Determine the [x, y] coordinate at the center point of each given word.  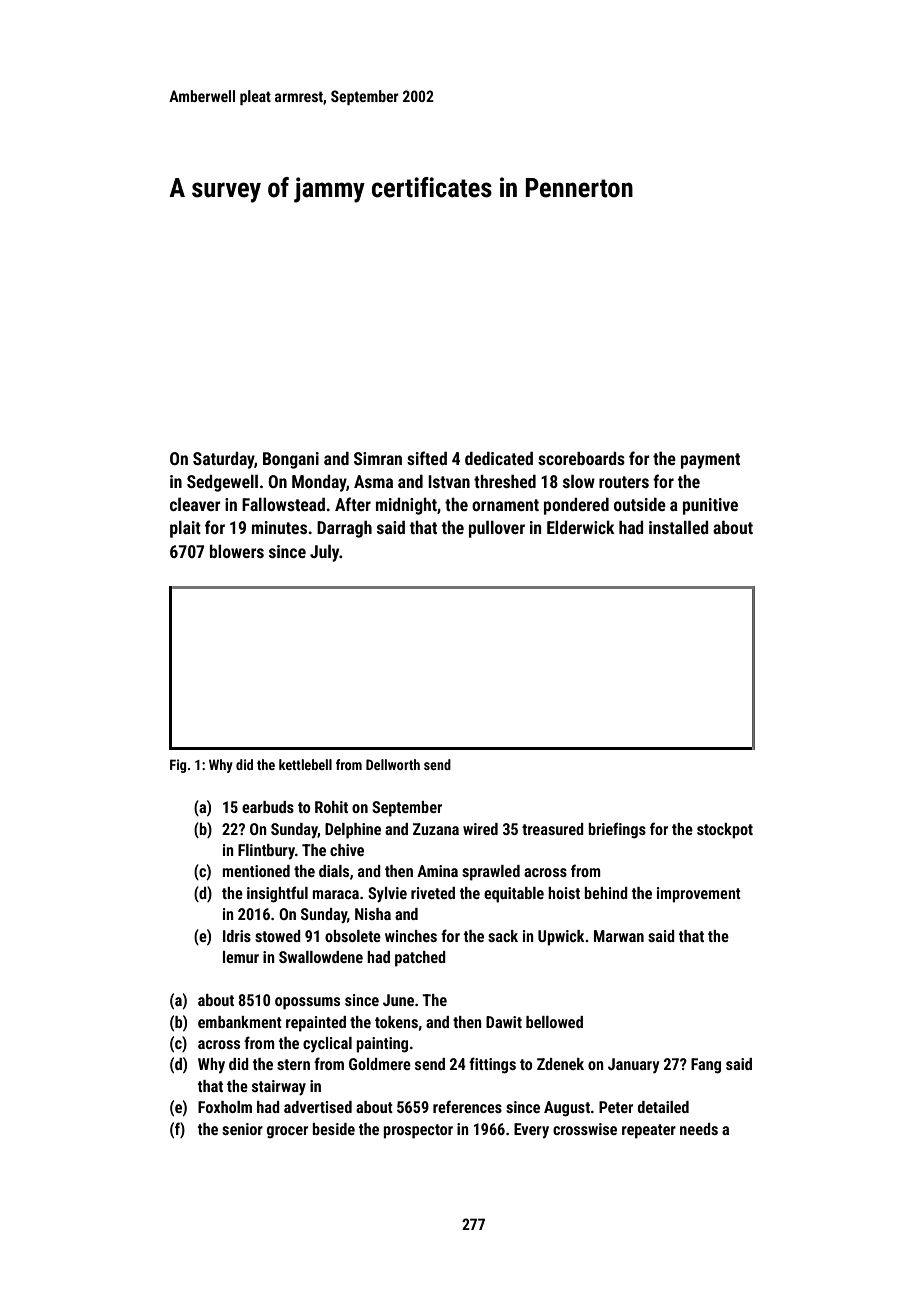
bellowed [554, 1022]
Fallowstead [283, 504]
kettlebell [305, 764]
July [325, 553]
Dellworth [393, 764]
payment [710, 461]
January [633, 1066]
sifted [427, 458]
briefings [617, 830]
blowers [237, 551]
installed [678, 527]
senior [242, 1129]
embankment [240, 1022]
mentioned [256, 871]
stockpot [725, 831]
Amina [437, 871]
